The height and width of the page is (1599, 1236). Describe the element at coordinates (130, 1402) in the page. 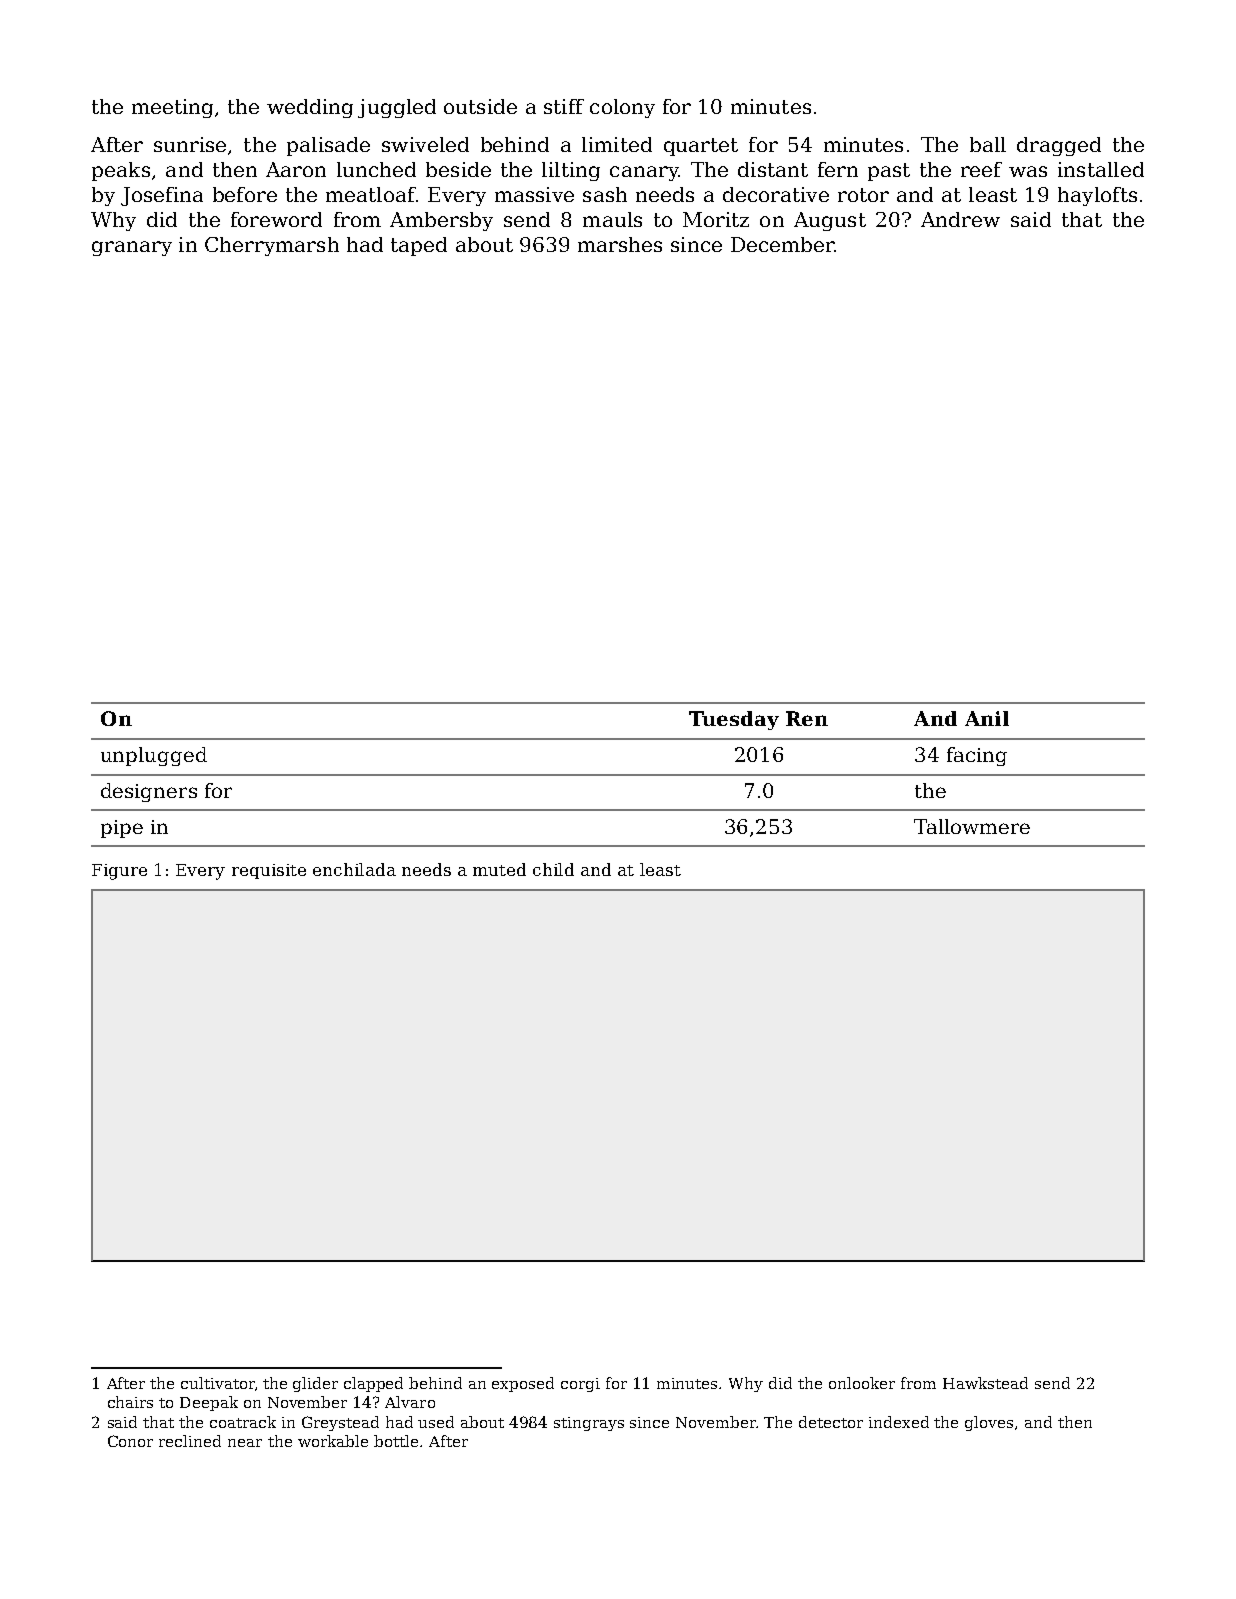

I see `chairs` at that location.
